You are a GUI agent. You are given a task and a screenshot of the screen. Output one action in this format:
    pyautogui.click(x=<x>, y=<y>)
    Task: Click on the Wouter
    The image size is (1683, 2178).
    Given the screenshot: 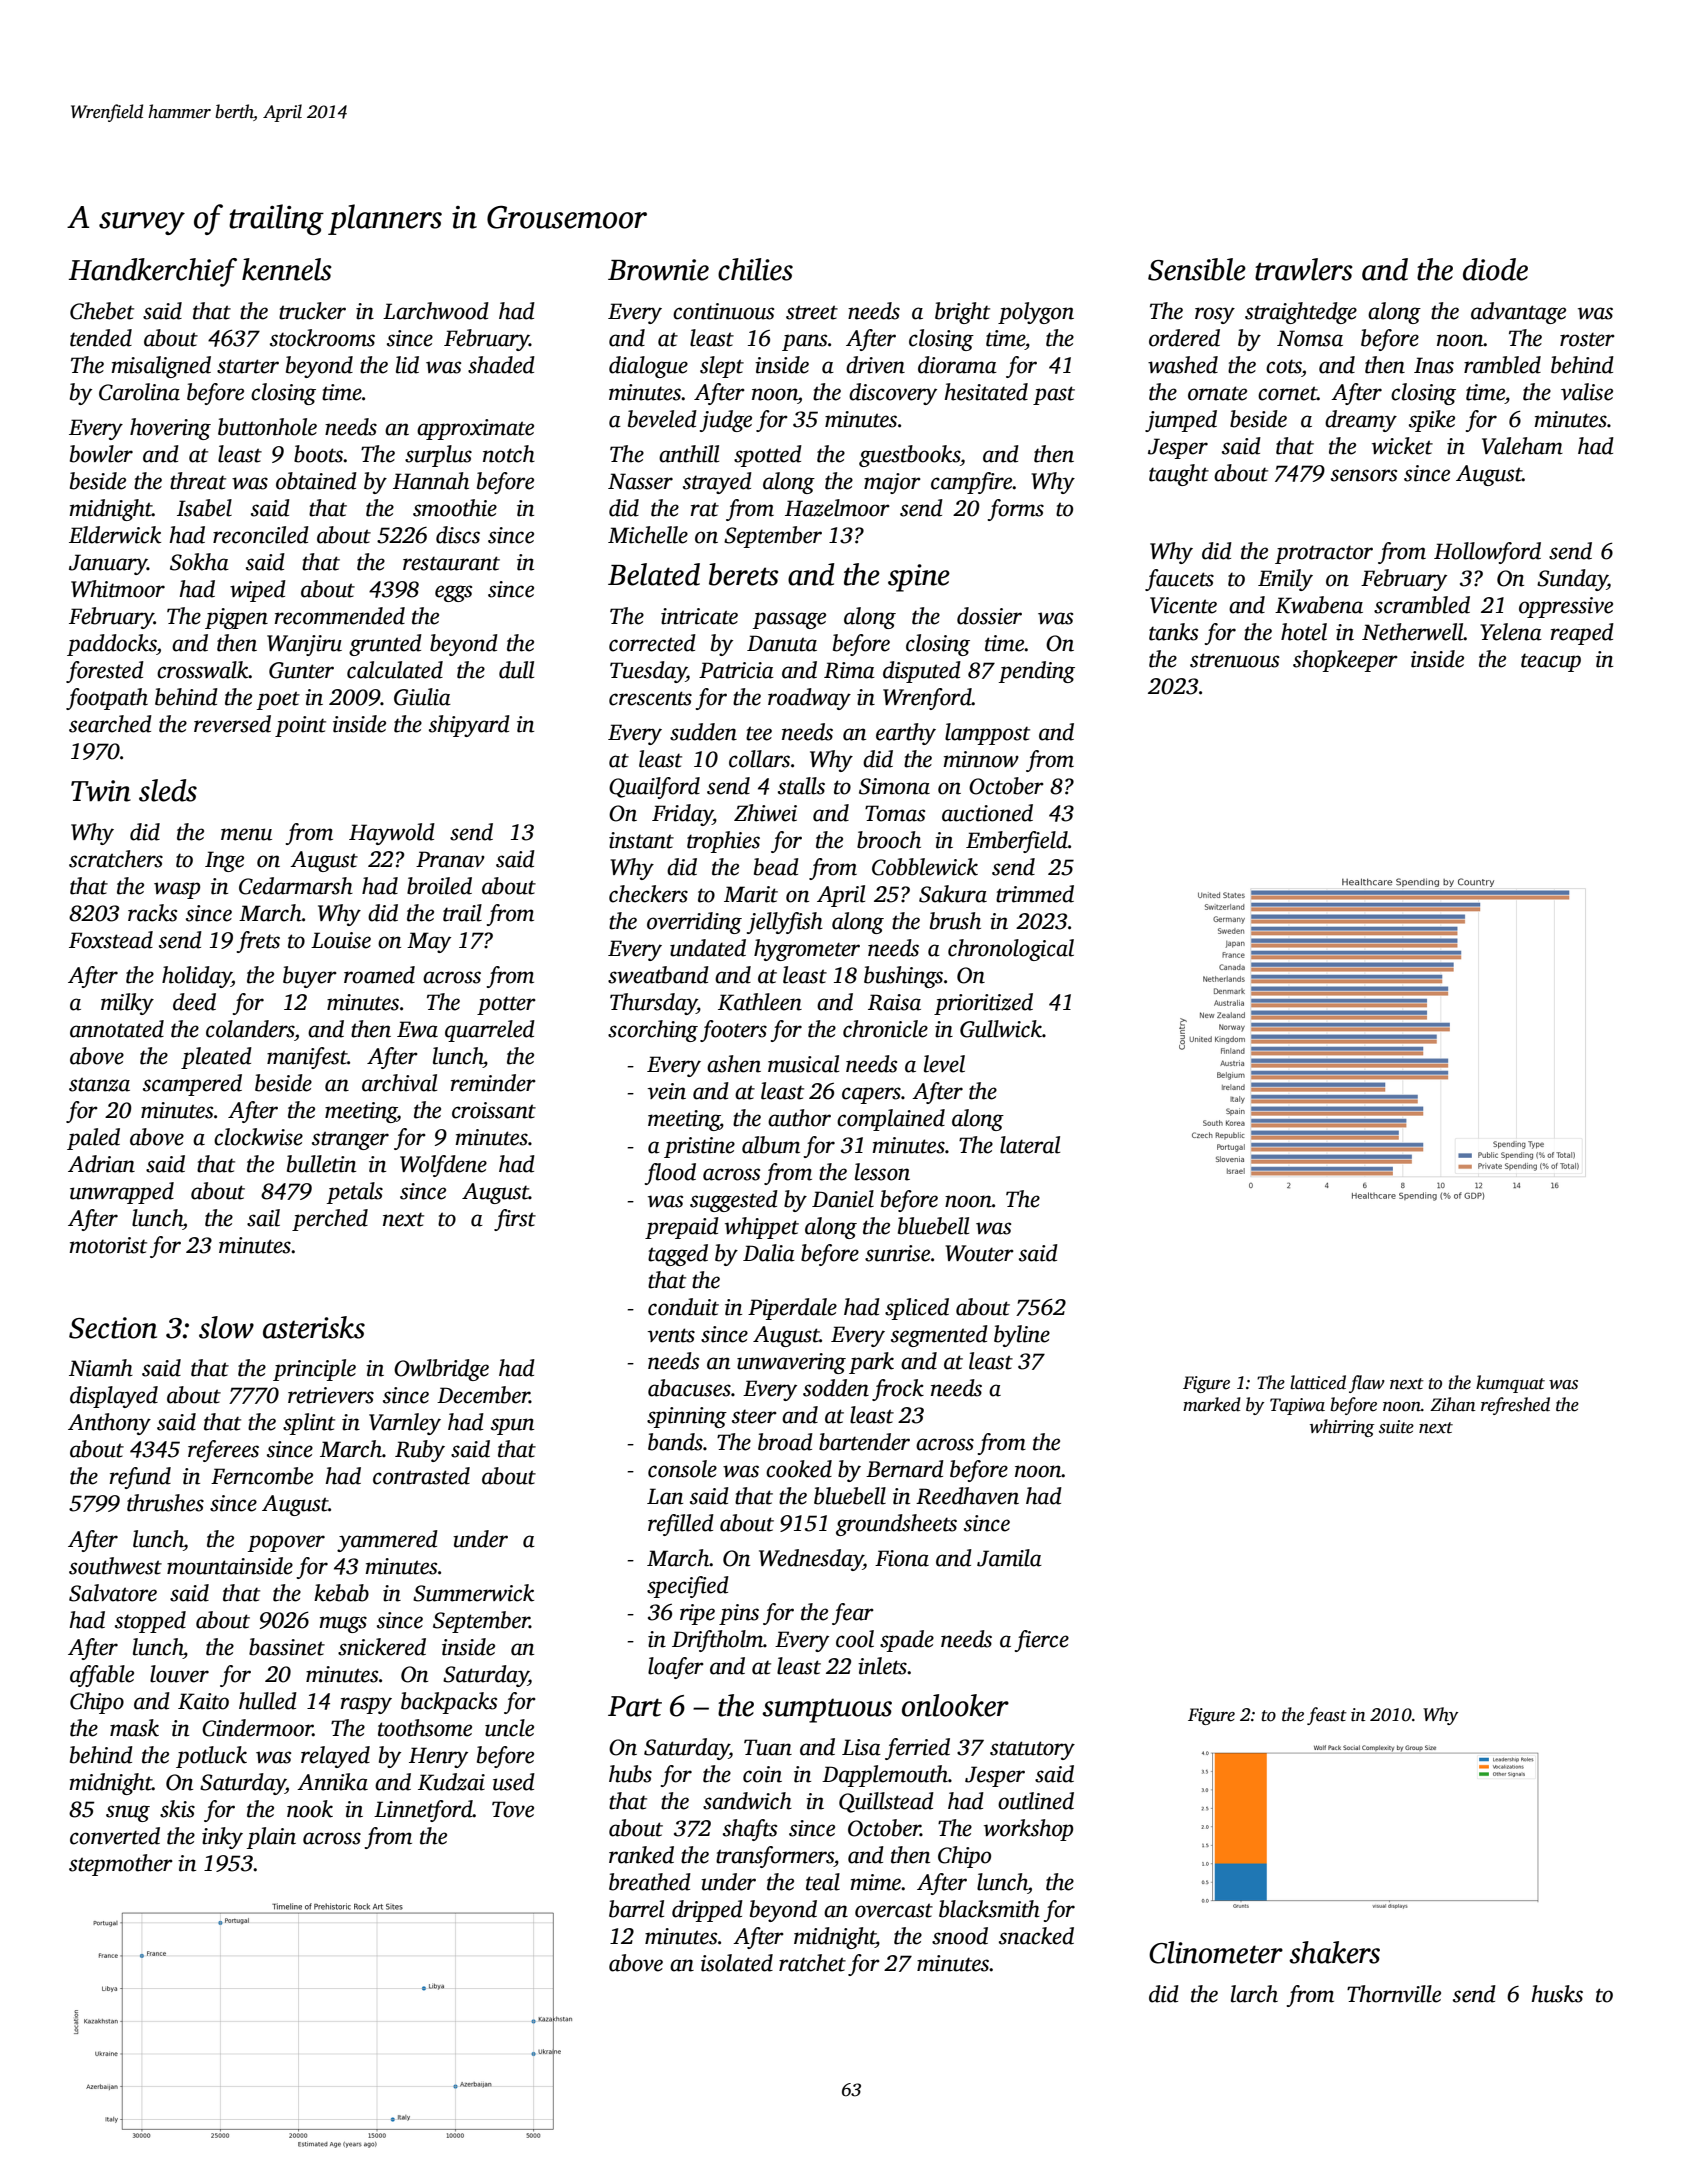 What is the action you would take?
    pyautogui.click(x=979, y=1253)
